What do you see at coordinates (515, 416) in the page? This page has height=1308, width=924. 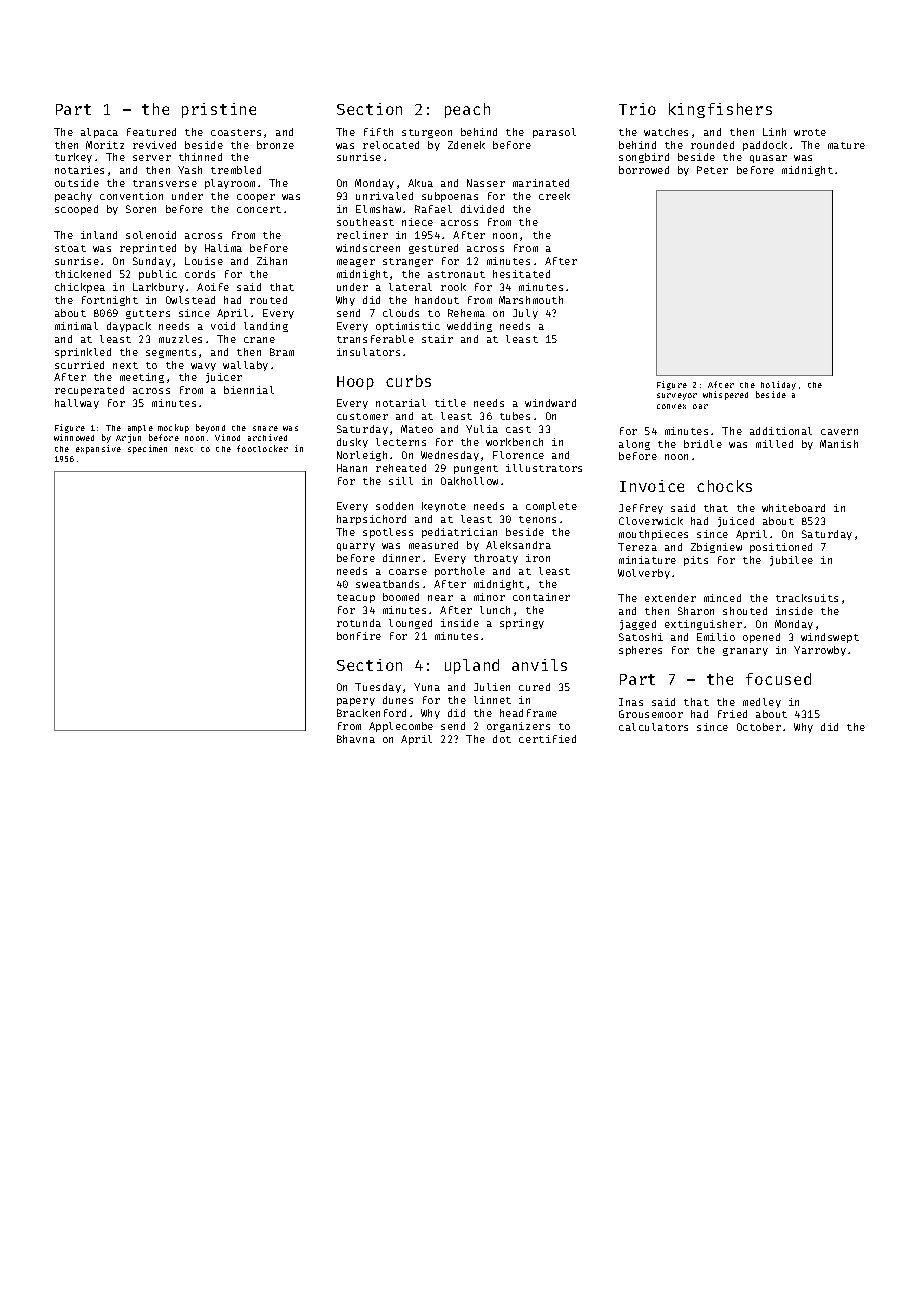 I see `tubes` at bounding box center [515, 416].
